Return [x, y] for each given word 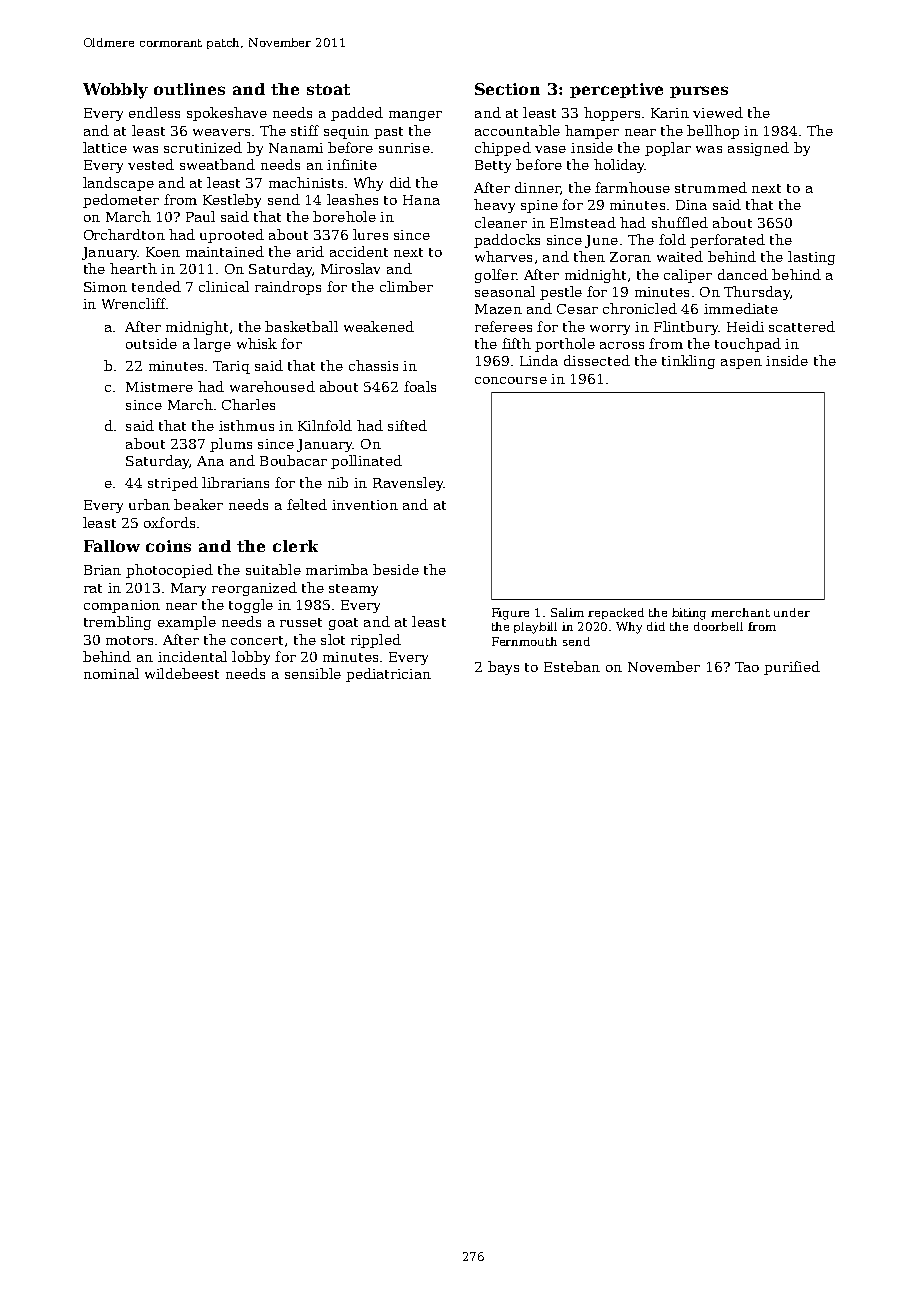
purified [792, 668]
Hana [421, 200]
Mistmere [159, 387]
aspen [741, 364]
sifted [407, 425]
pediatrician [388, 675]
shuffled [680, 222]
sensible [313, 673]
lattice [105, 147]
